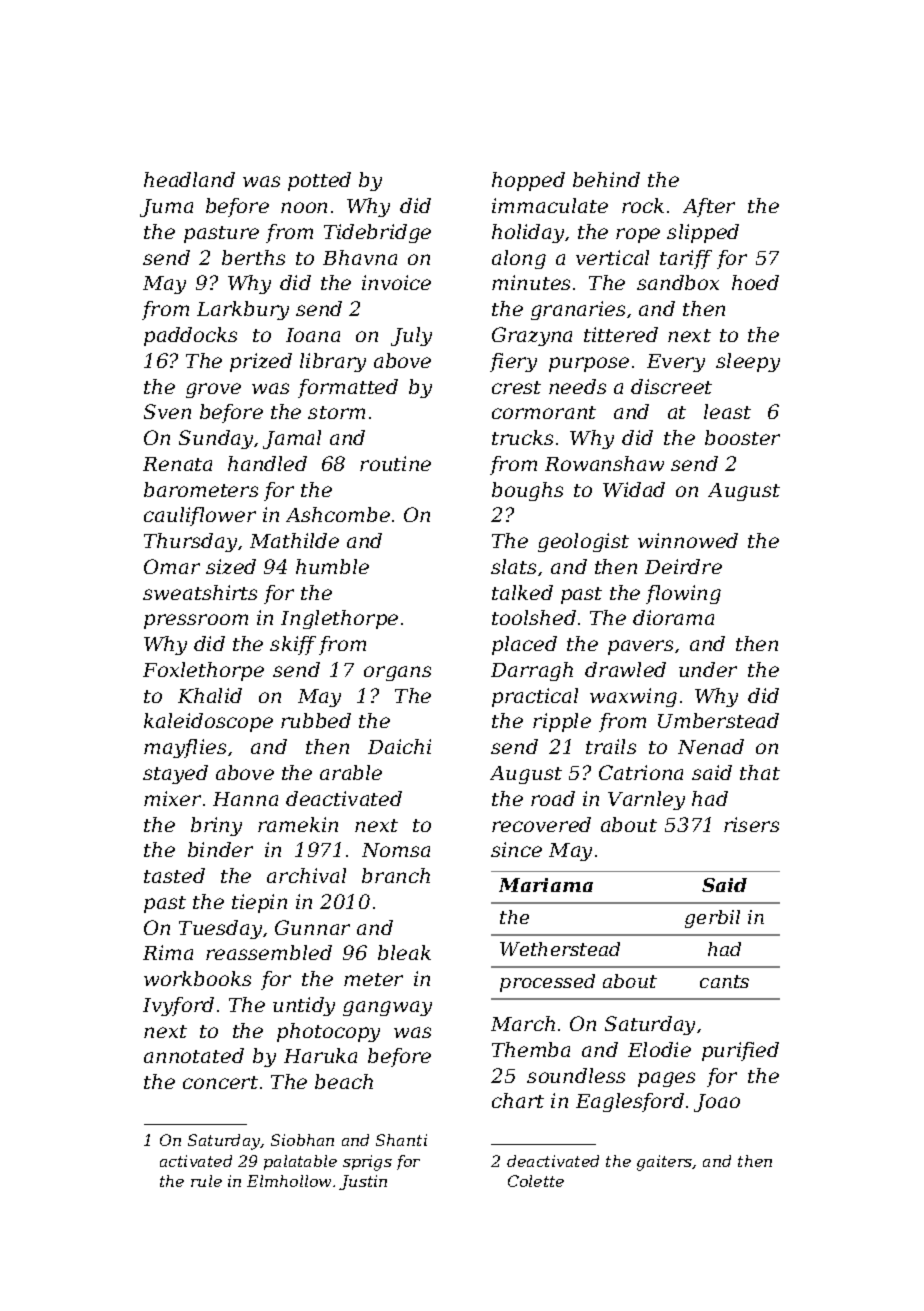 This document has height=1311, width=924. What do you see at coordinates (589, 364) in the document?
I see `purpose` at bounding box center [589, 364].
